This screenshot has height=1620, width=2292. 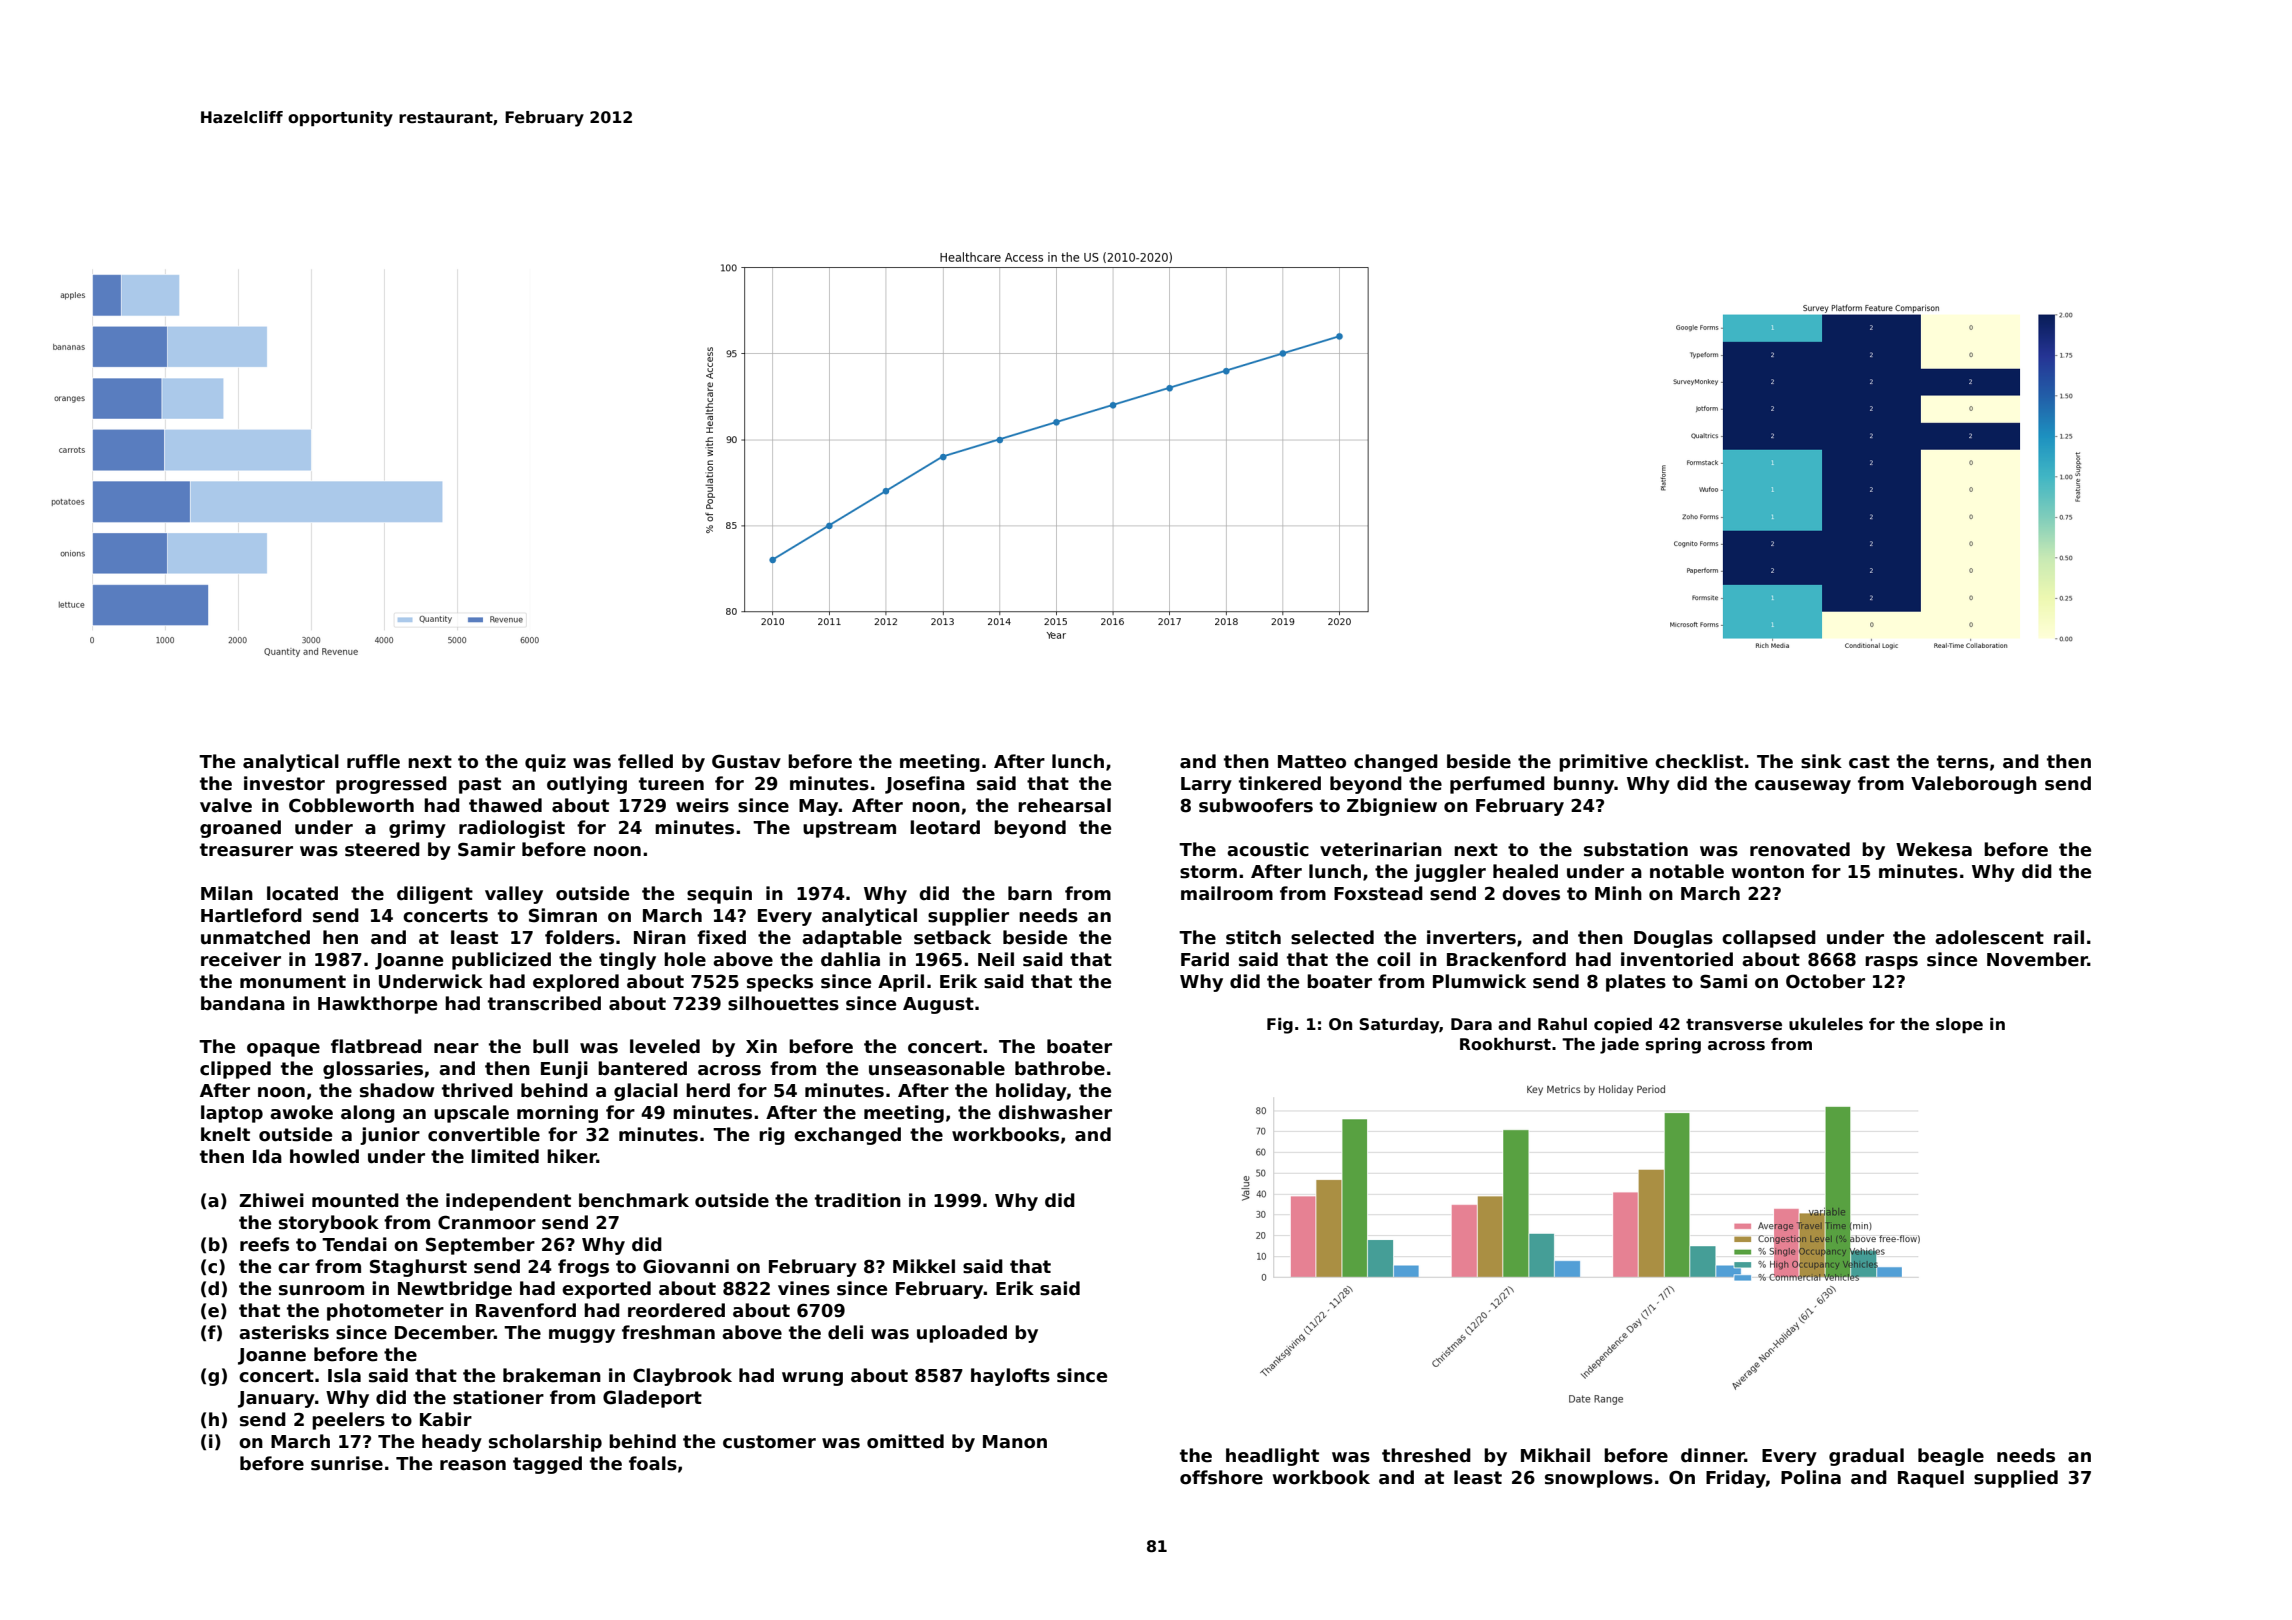 What do you see at coordinates (1312, 762) in the screenshot?
I see `Matteo` at bounding box center [1312, 762].
